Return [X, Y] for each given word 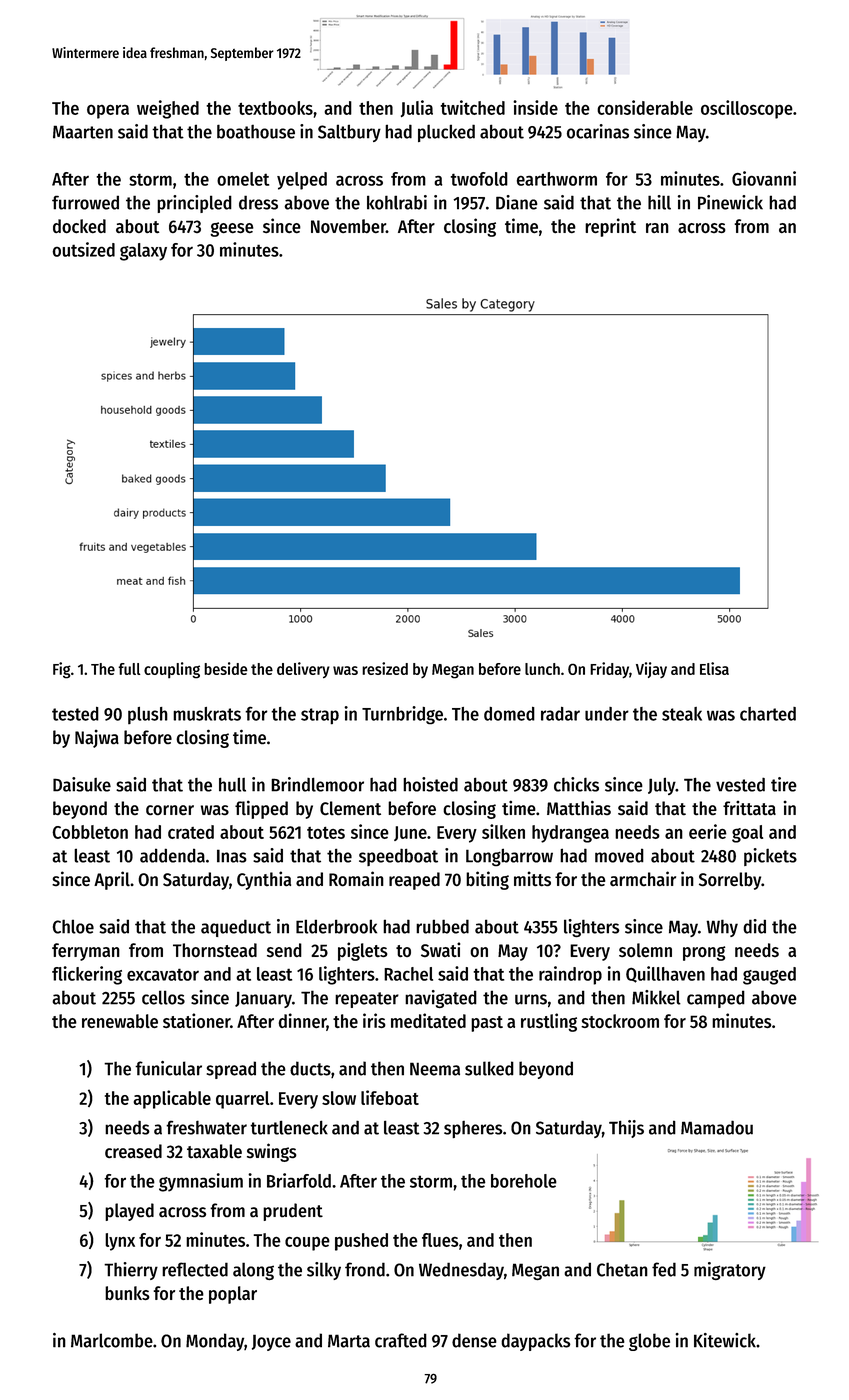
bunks [127, 1293]
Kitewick [725, 1340]
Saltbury [349, 133]
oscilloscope [747, 109]
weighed [168, 109]
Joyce [271, 1342]
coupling [172, 670]
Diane [516, 202]
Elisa [714, 668]
